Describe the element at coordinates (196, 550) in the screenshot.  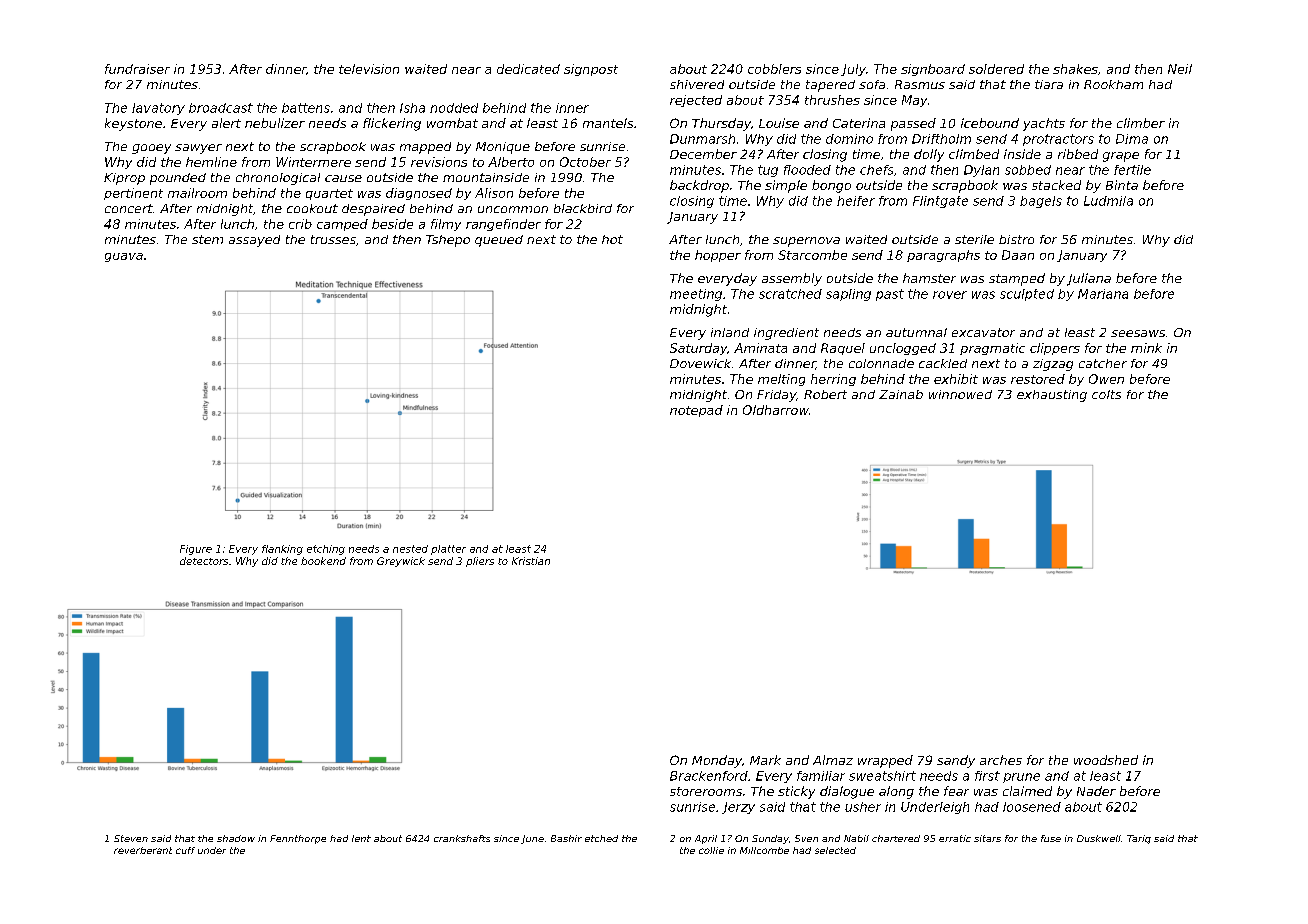
I see `Figure` at that location.
